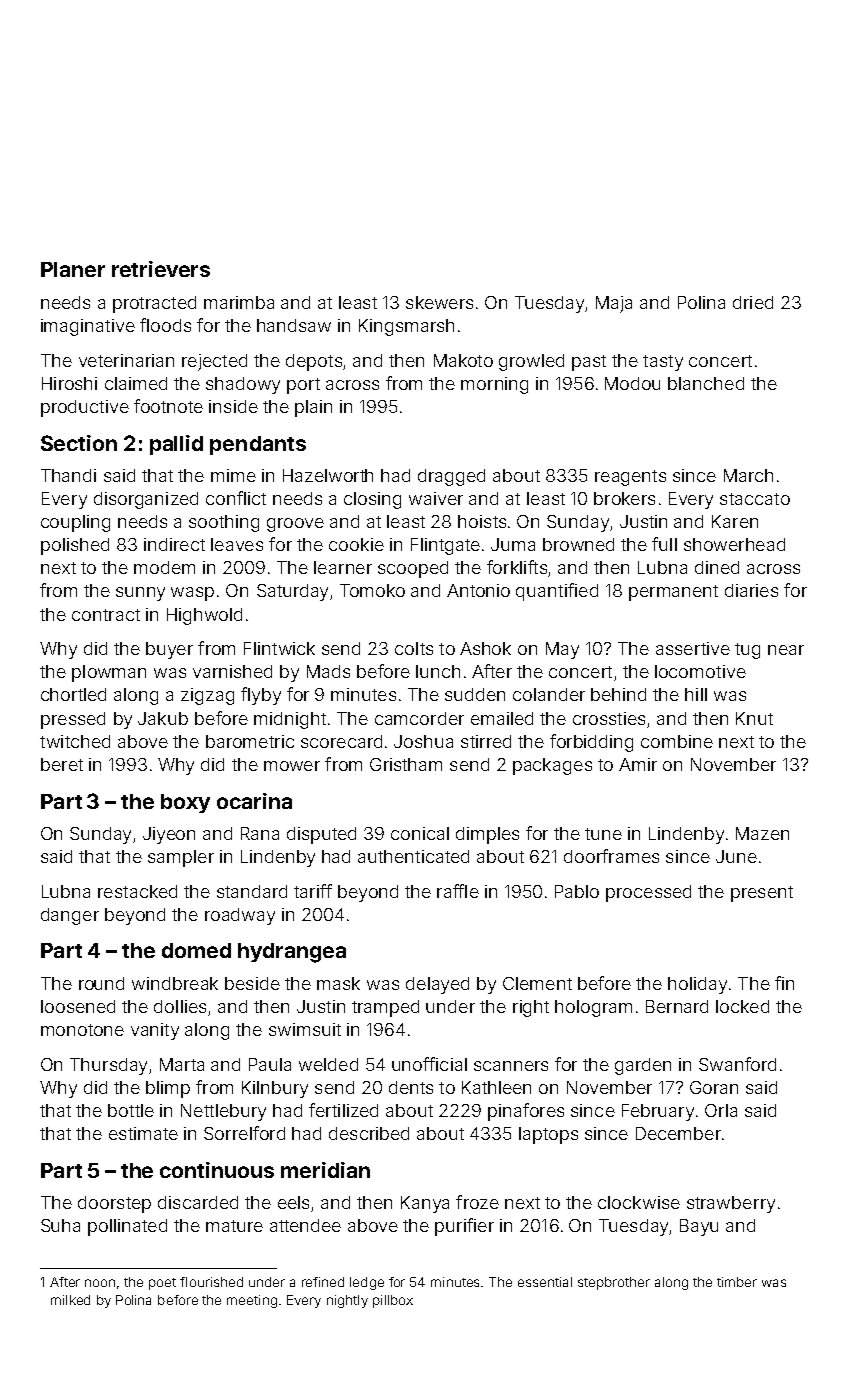 The image size is (849, 1400). Describe the element at coordinates (293, 1202) in the image. I see `eels` at that location.
